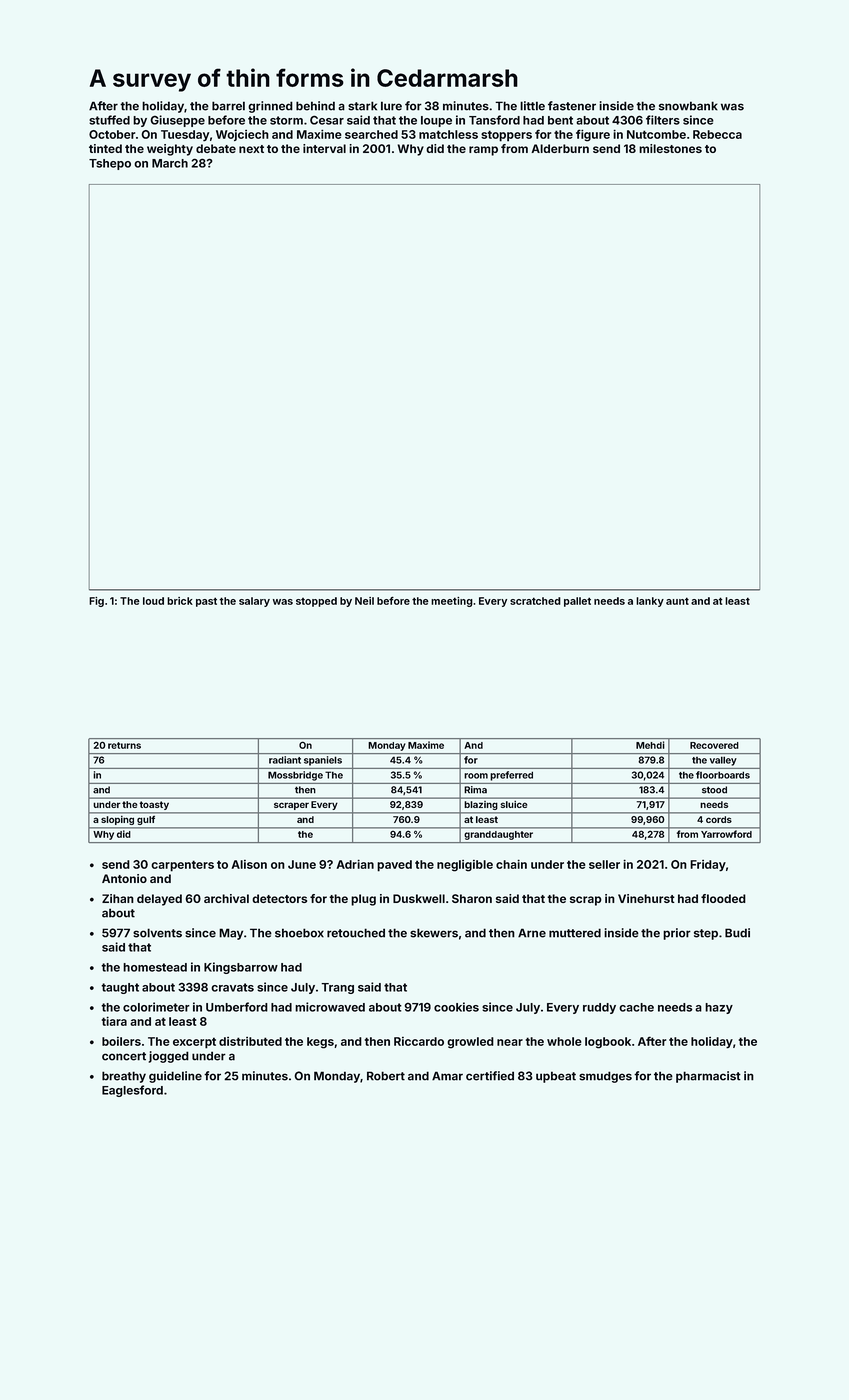 Image resolution: width=849 pixels, height=1400 pixels. What do you see at coordinates (490, 1076) in the page?
I see `certified` at bounding box center [490, 1076].
